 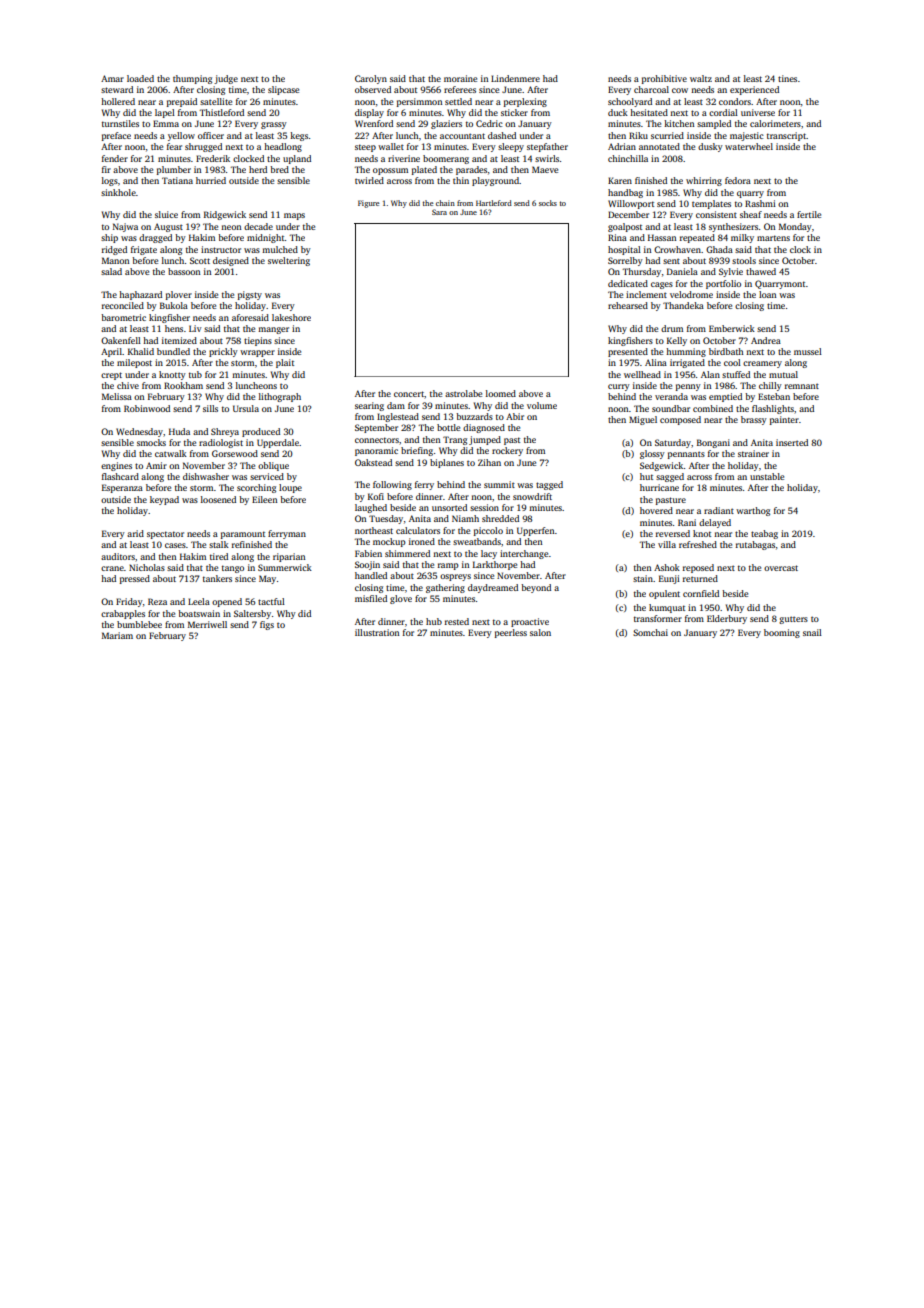 What do you see at coordinates (672, 328) in the document?
I see `drum` at bounding box center [672, 328].
